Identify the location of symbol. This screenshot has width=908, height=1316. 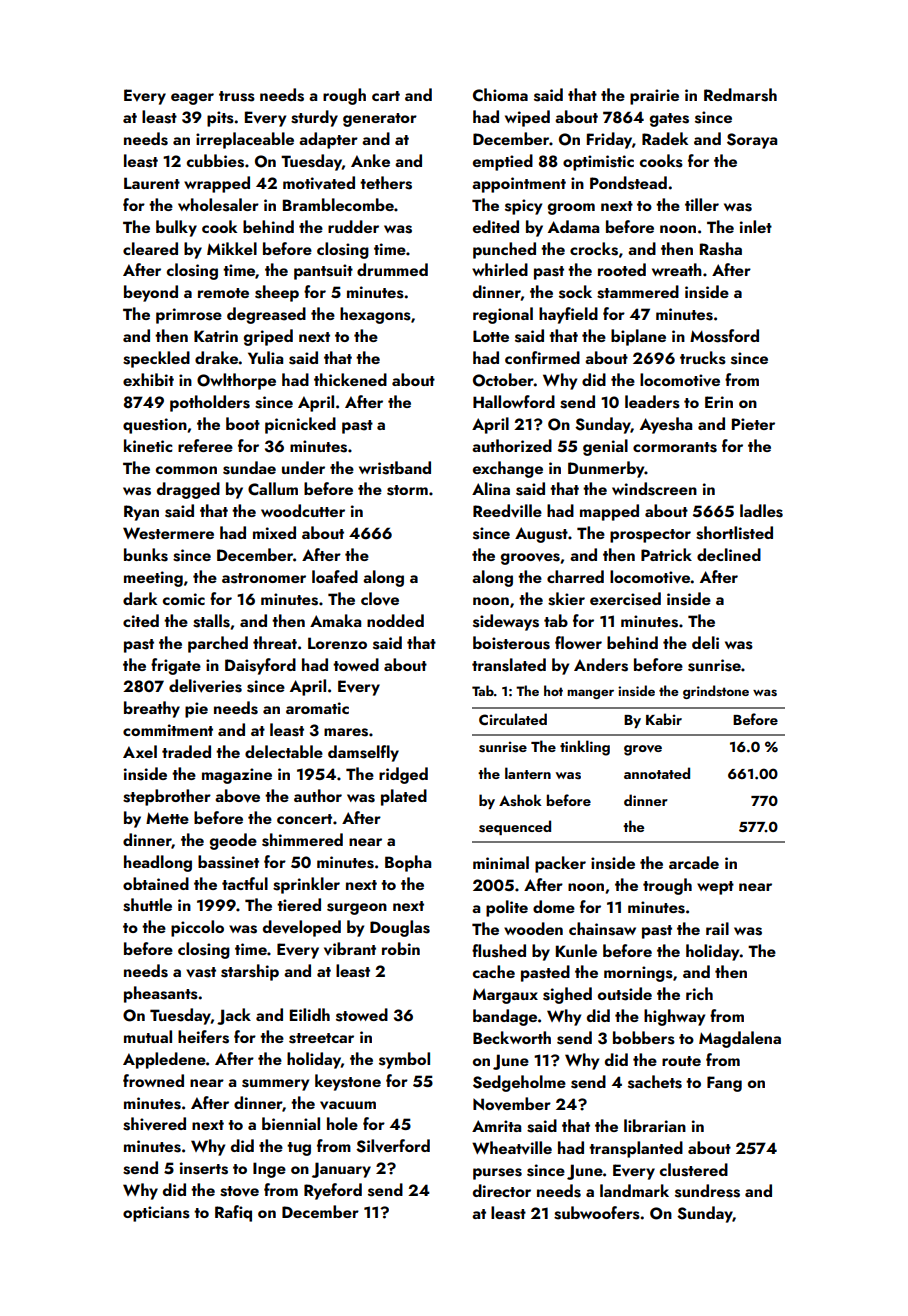
(404, 1060).
